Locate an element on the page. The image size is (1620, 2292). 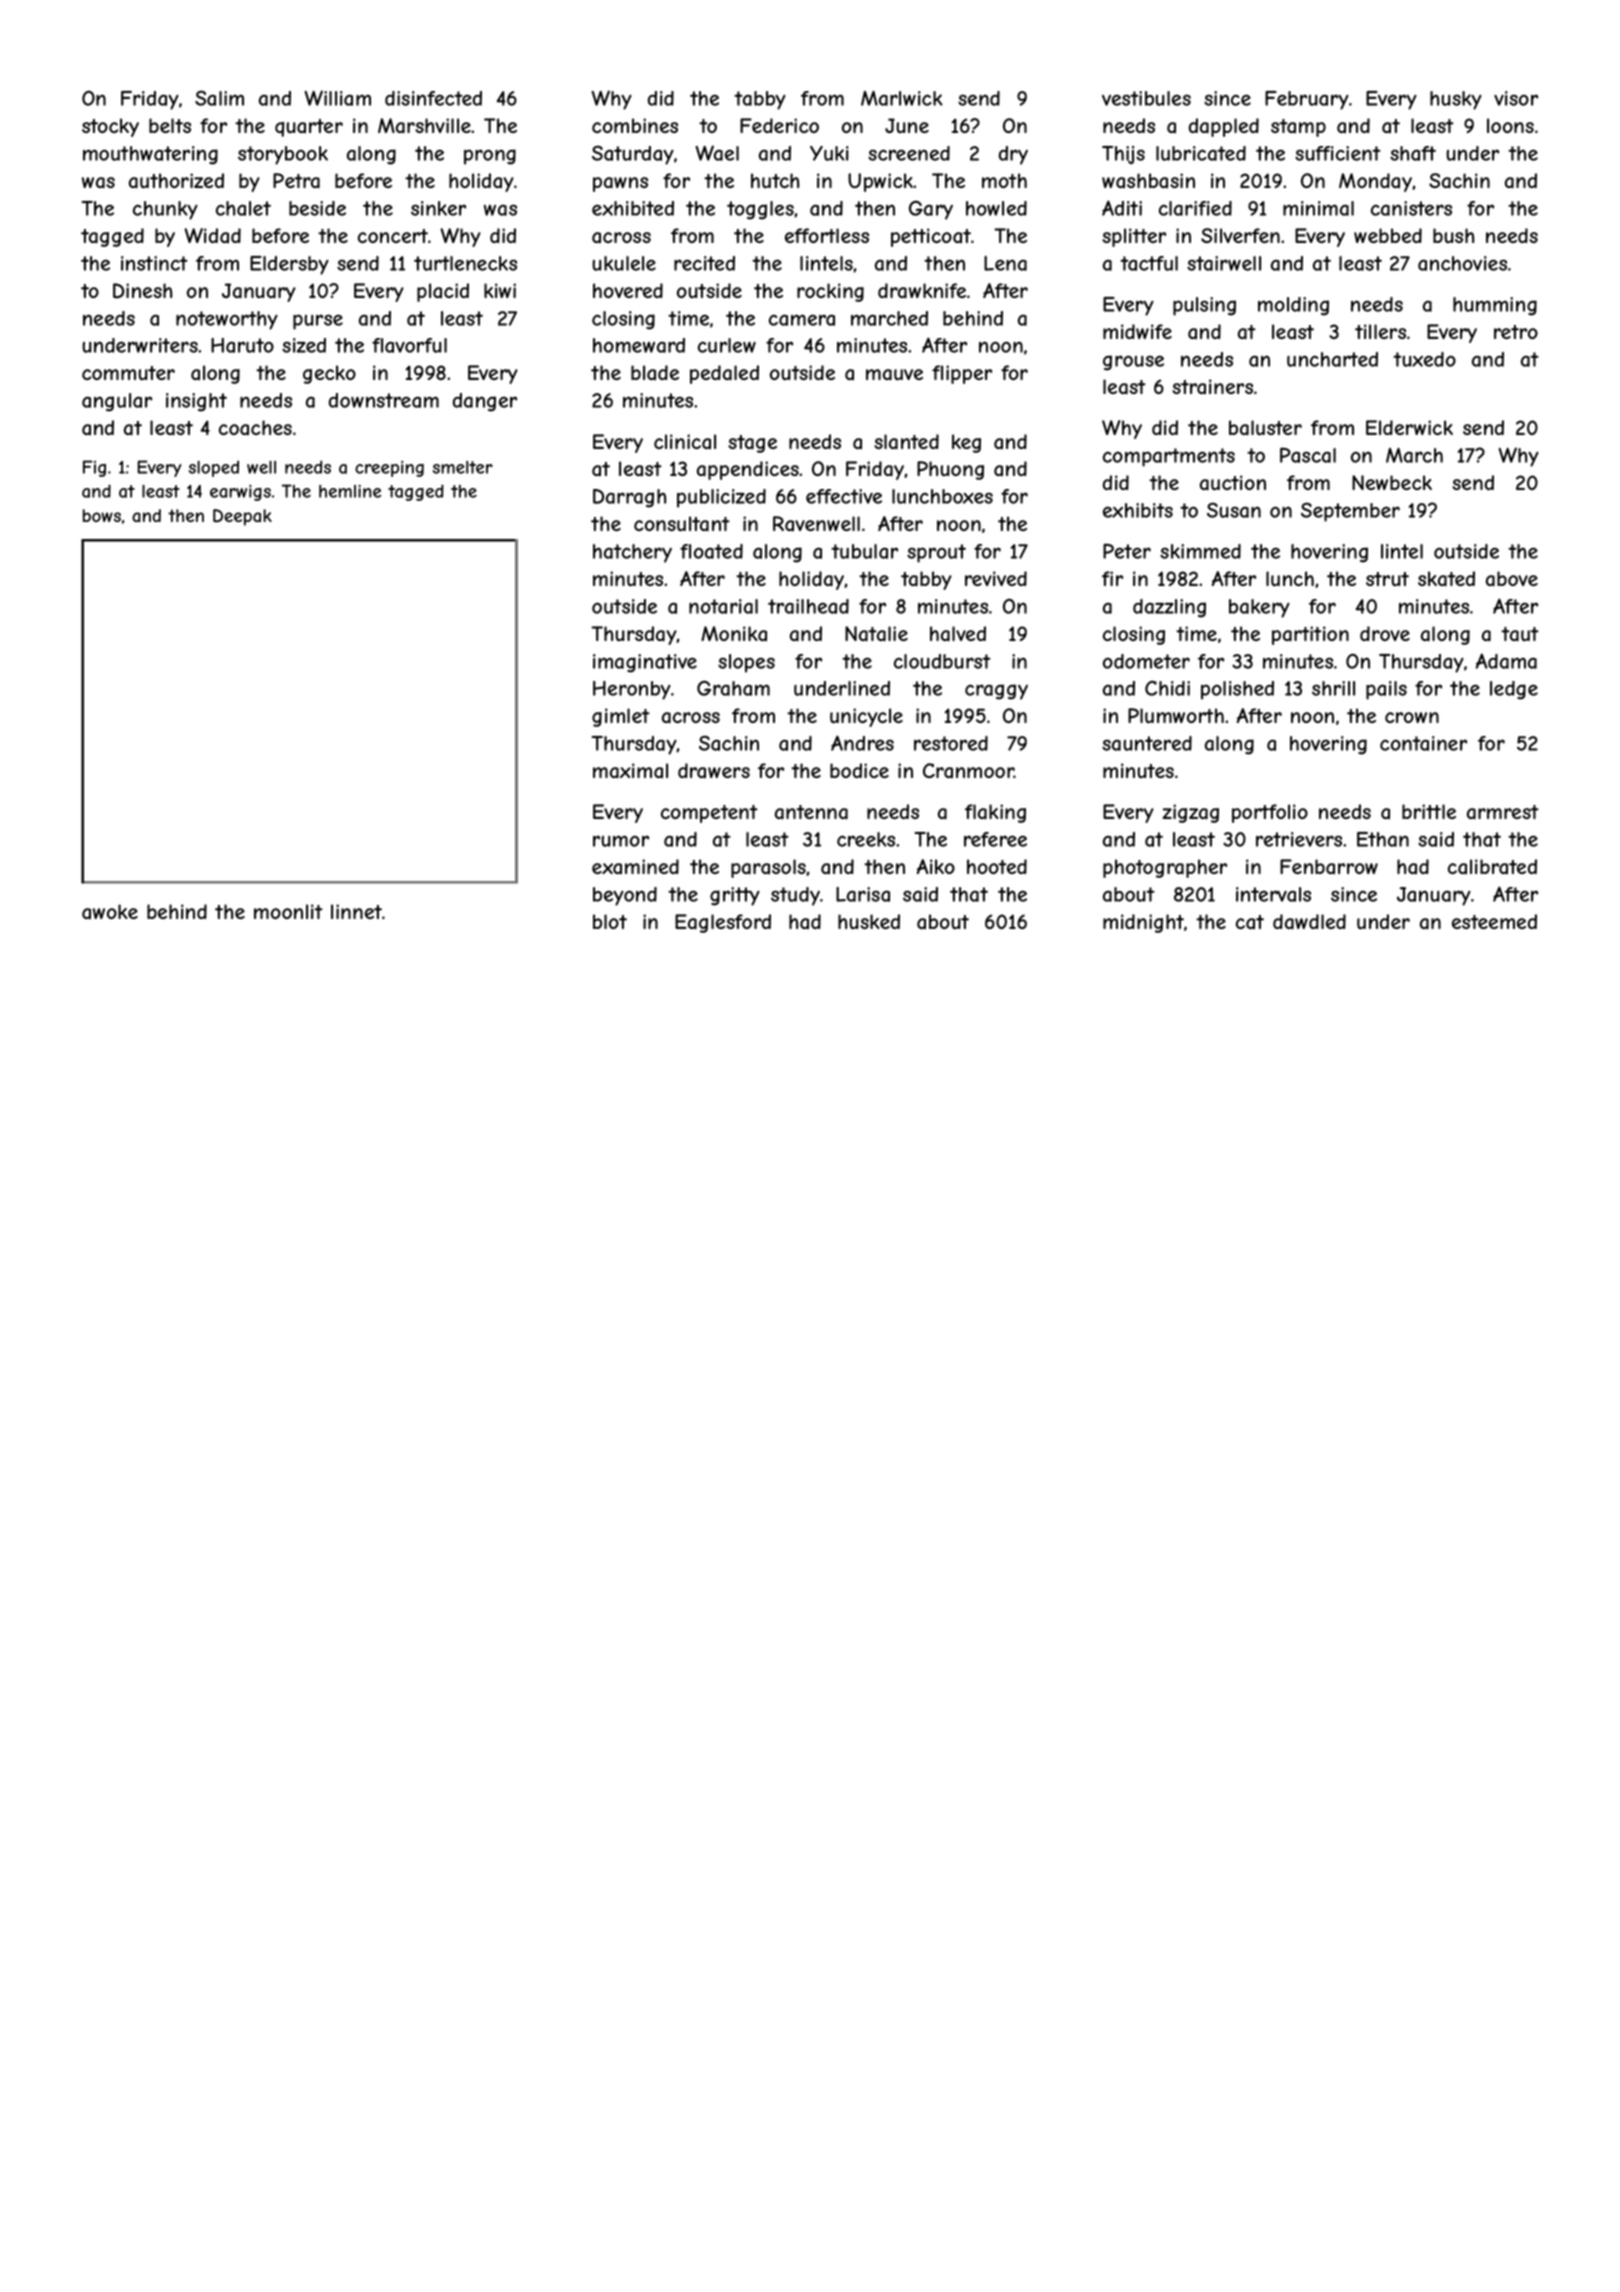
gimlet is located at coordinates (621, 717).
